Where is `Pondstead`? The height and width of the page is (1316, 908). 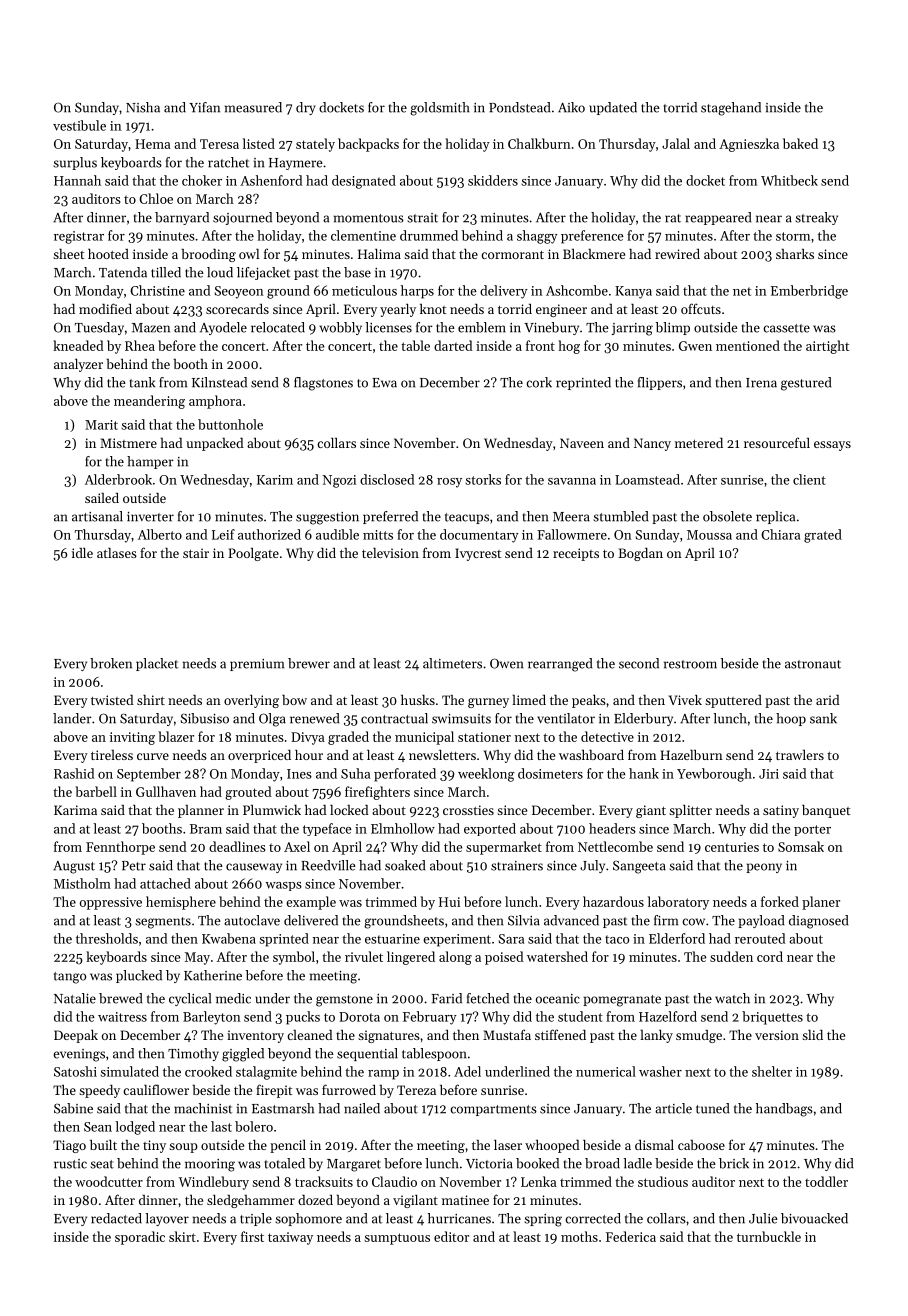
Pondstead is located at coordinates (519, 107).
